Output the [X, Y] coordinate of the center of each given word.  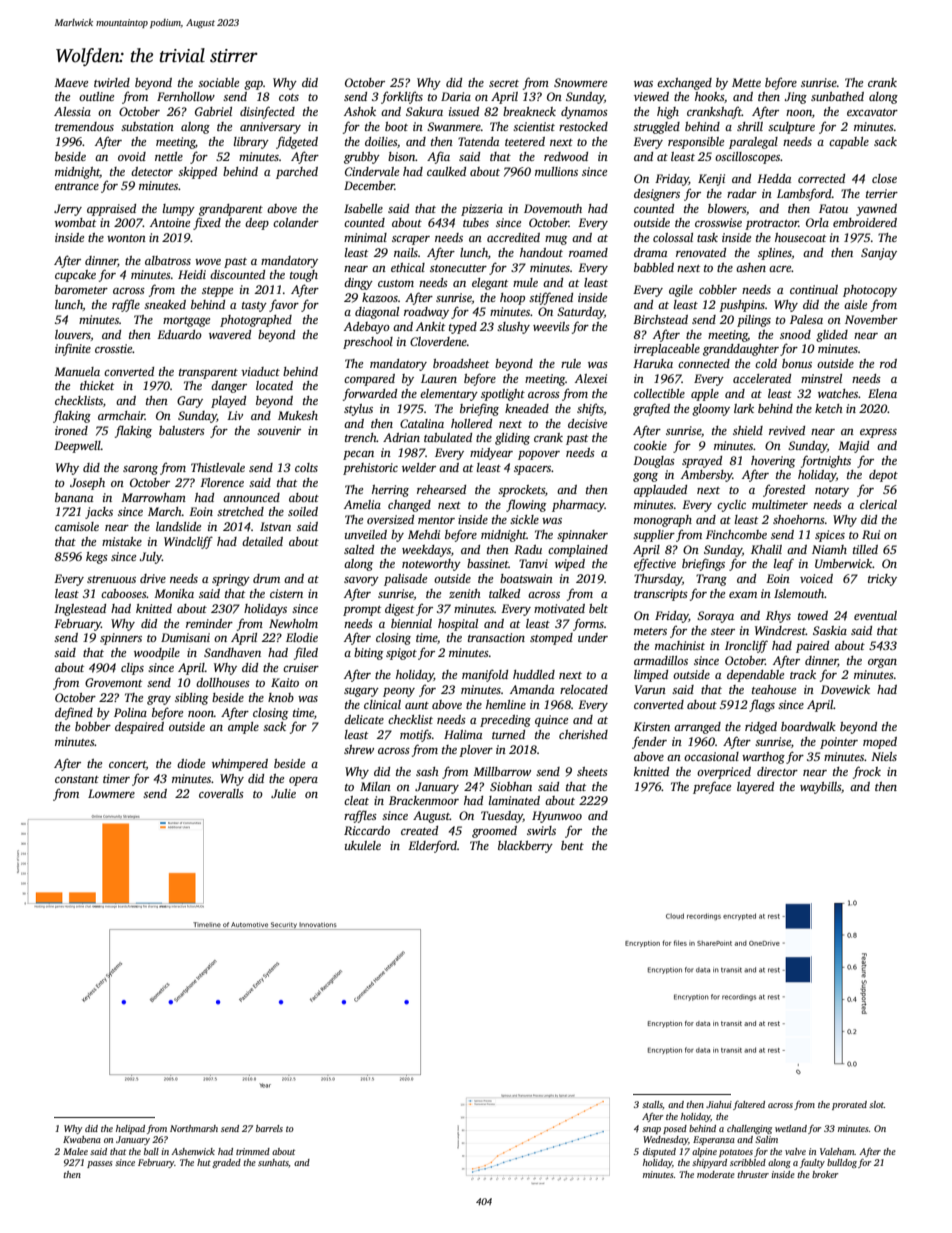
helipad [130, 1129]
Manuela [77, 371]
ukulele [363, 845]
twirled [112, 82]
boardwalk [808, 726]
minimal [365, 237]
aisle [855, 304]
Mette [746, 82]
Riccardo [367, 830]
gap [253, 85]
